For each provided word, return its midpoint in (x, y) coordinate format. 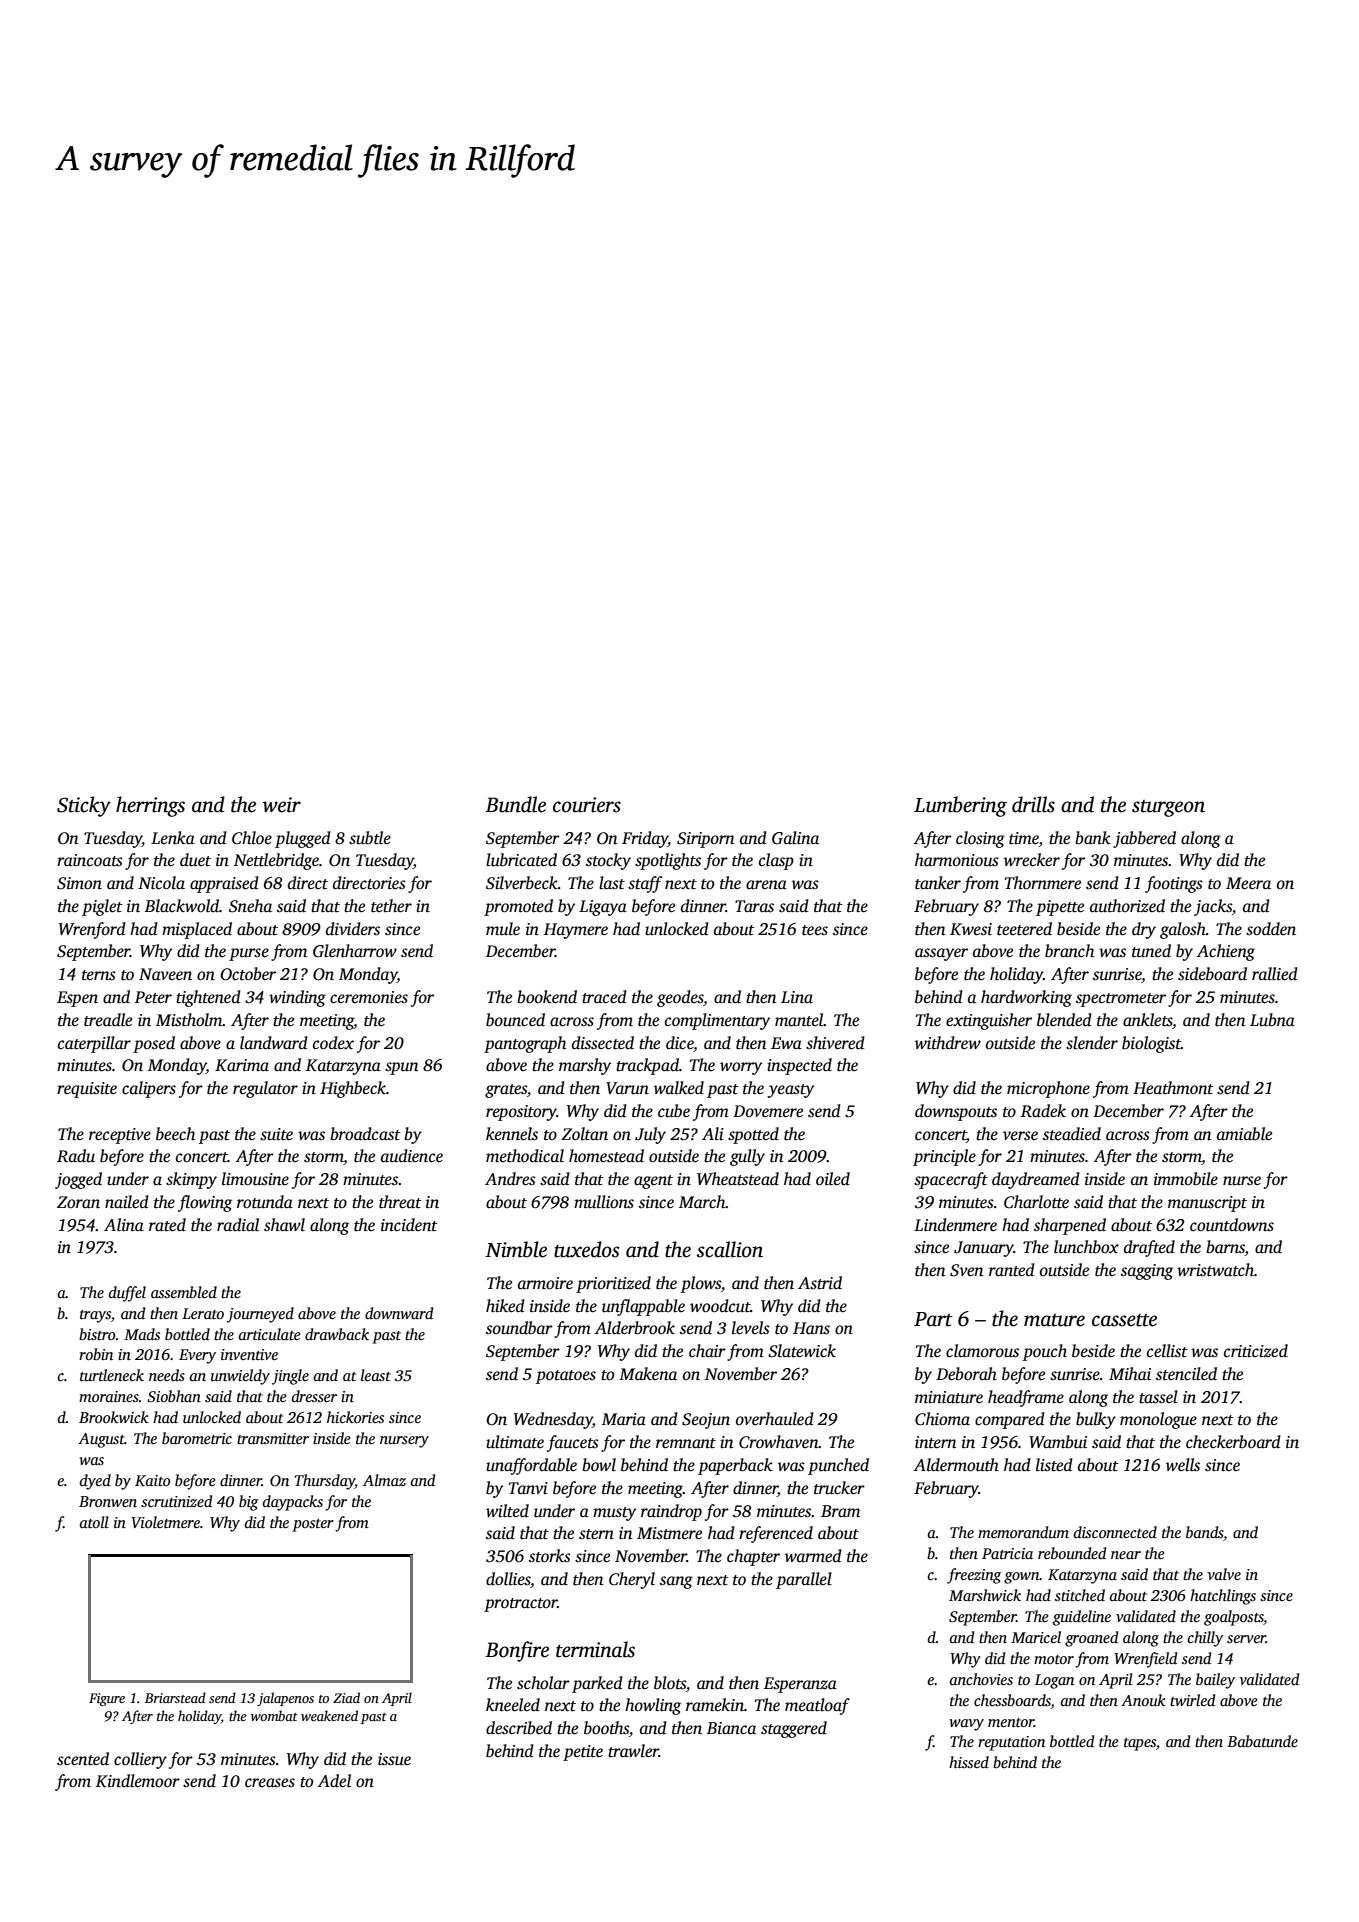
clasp (776, 861)
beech (175, 1134)
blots (670, 1683)
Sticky (84, 806)
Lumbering (960, 806)
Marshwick (985, 1595)
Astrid (820, 1283)
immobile (1186, 1178)
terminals (595, 1649)
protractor (521, 1605)
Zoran (78, 1202)
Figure (107, 1699)
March (702, 1201)
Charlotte (1036, 1202)
